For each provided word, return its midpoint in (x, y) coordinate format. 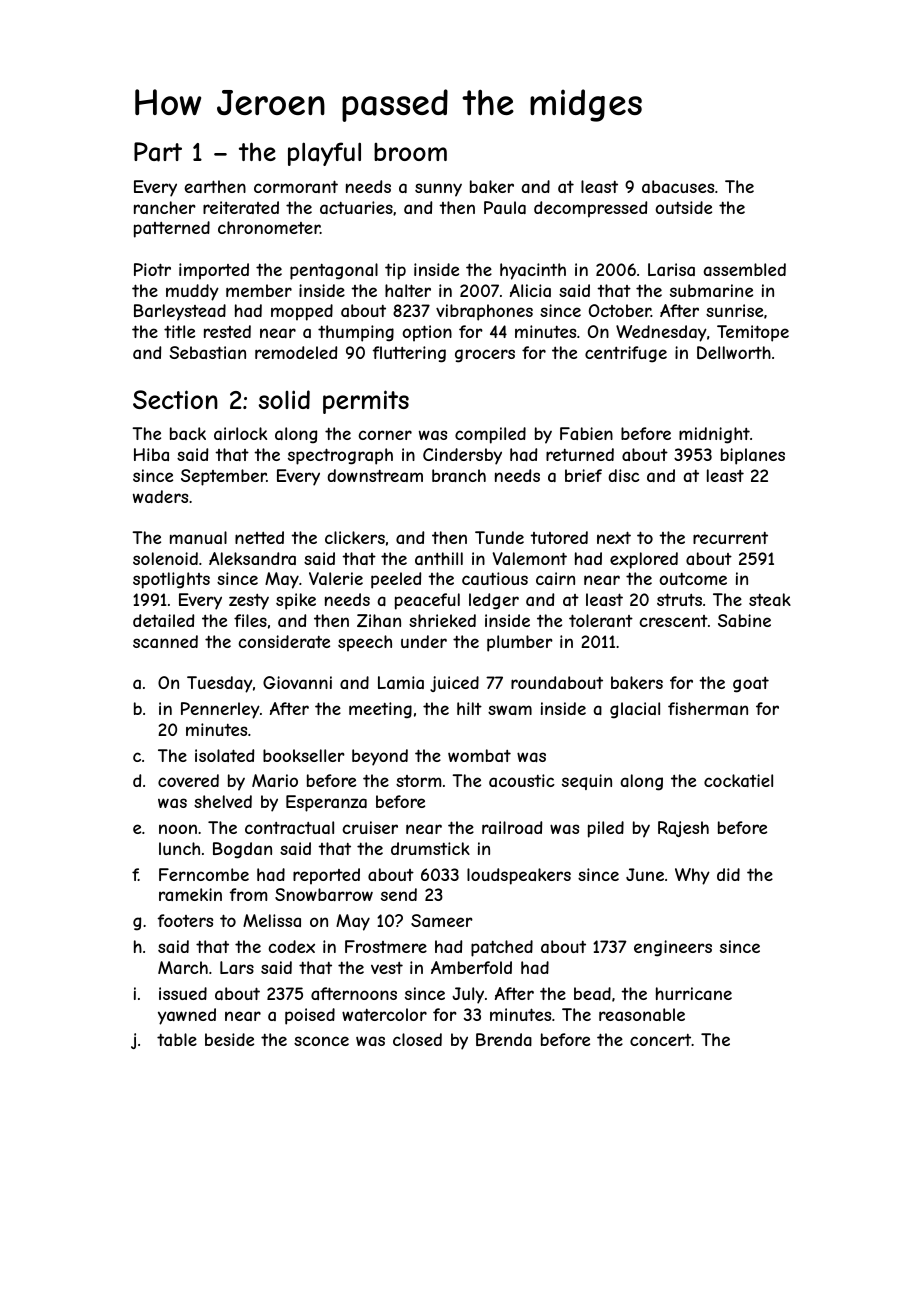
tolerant (601, 620)
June (645, 874)
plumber (520, 643)
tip (395, 271)
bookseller (304, 755)
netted (259, 537)
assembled (745, 269)
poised (310, 1016)
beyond (380, 757)
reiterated (241, 207)
